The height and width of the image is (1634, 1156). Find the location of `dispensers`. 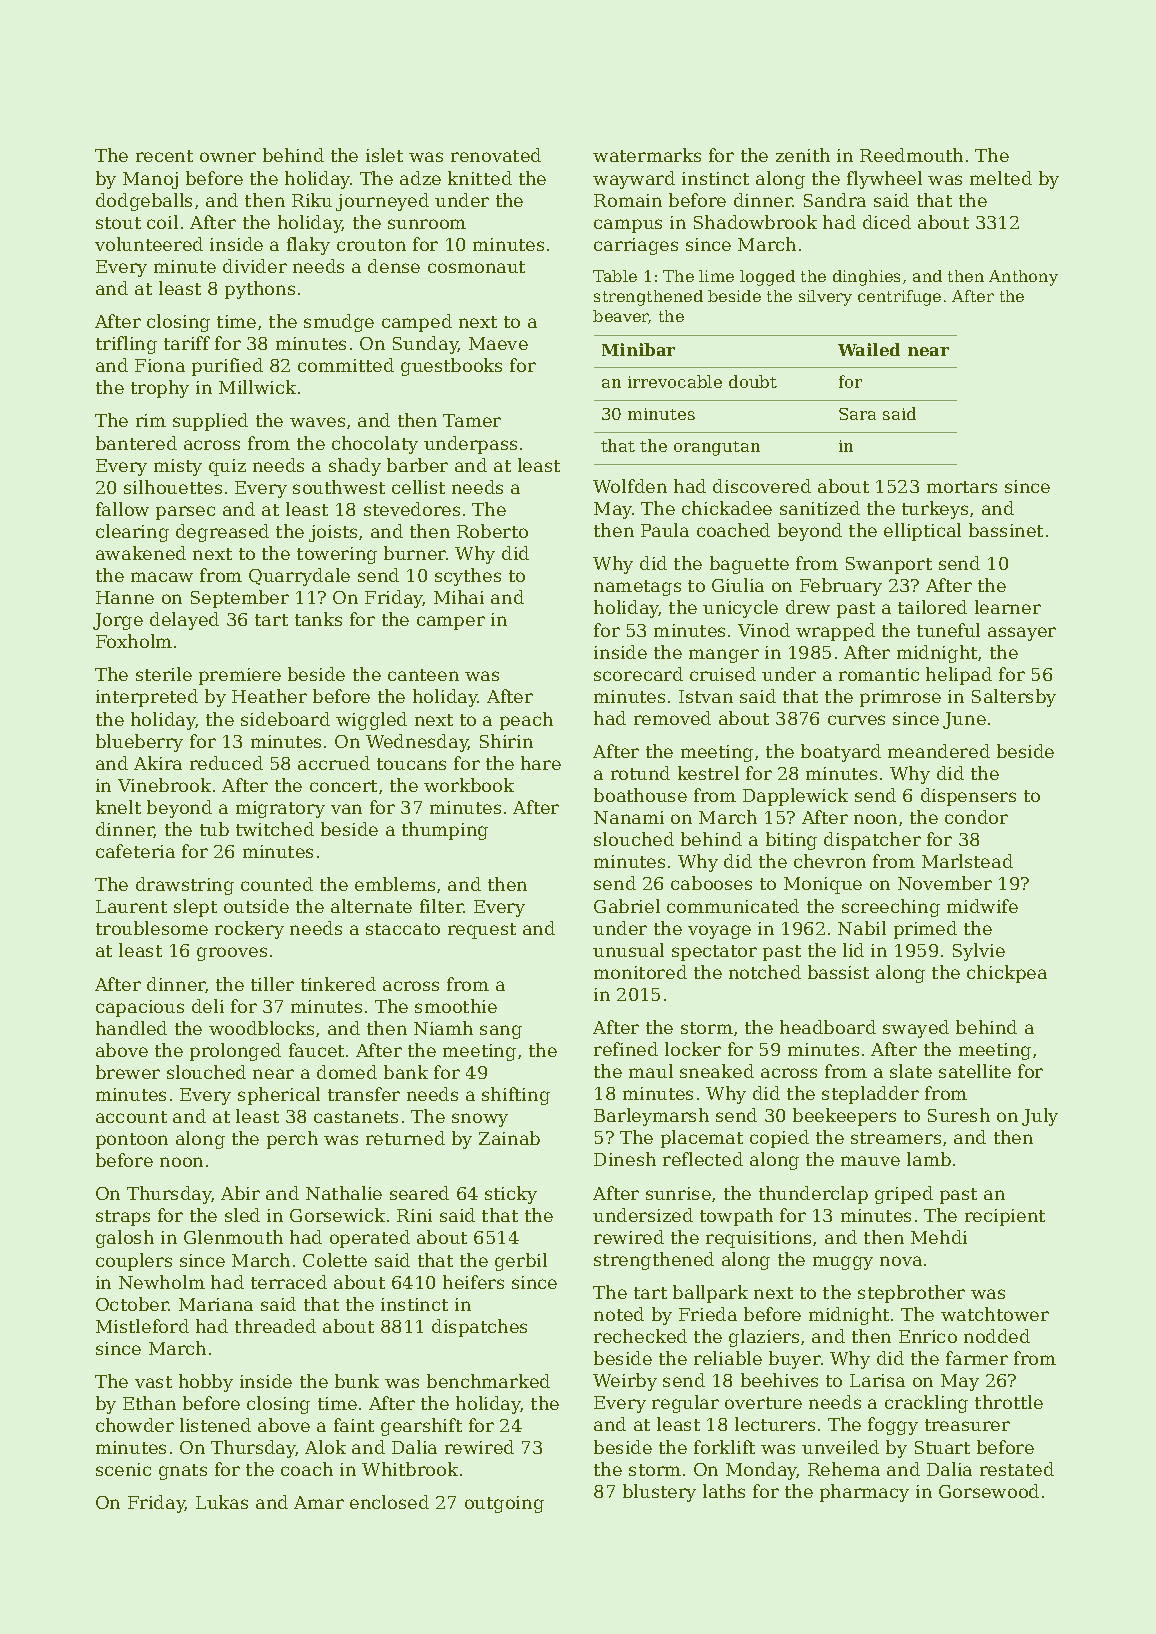

dispensers is located at coordinates (968, 797).
